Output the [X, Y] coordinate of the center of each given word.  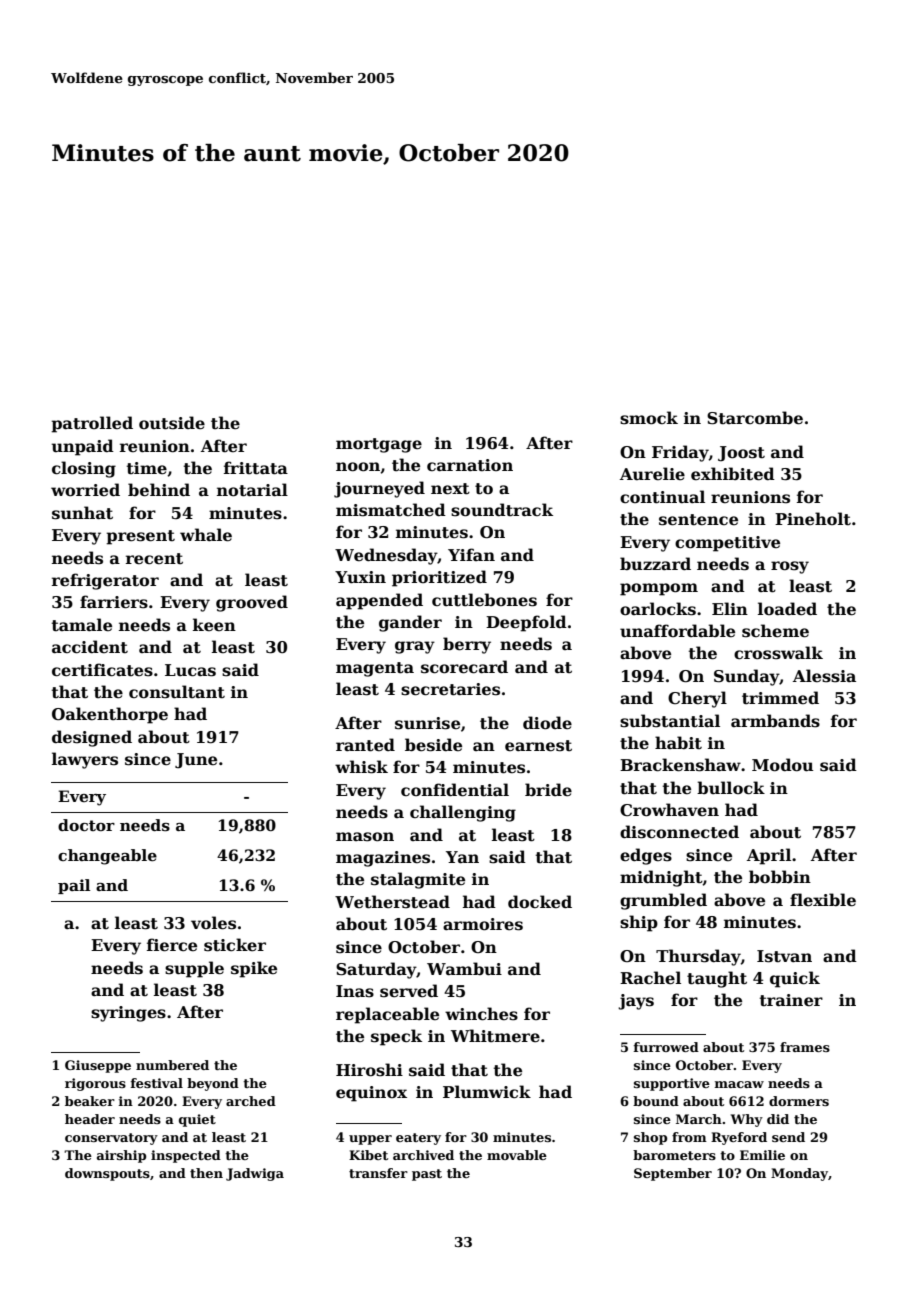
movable [517, 1155]
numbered [172, 1065]
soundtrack [502, 510]
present [140, 537]
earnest [538, 746]
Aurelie [652, 474]
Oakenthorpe [110, 715]
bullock [731, 788]
